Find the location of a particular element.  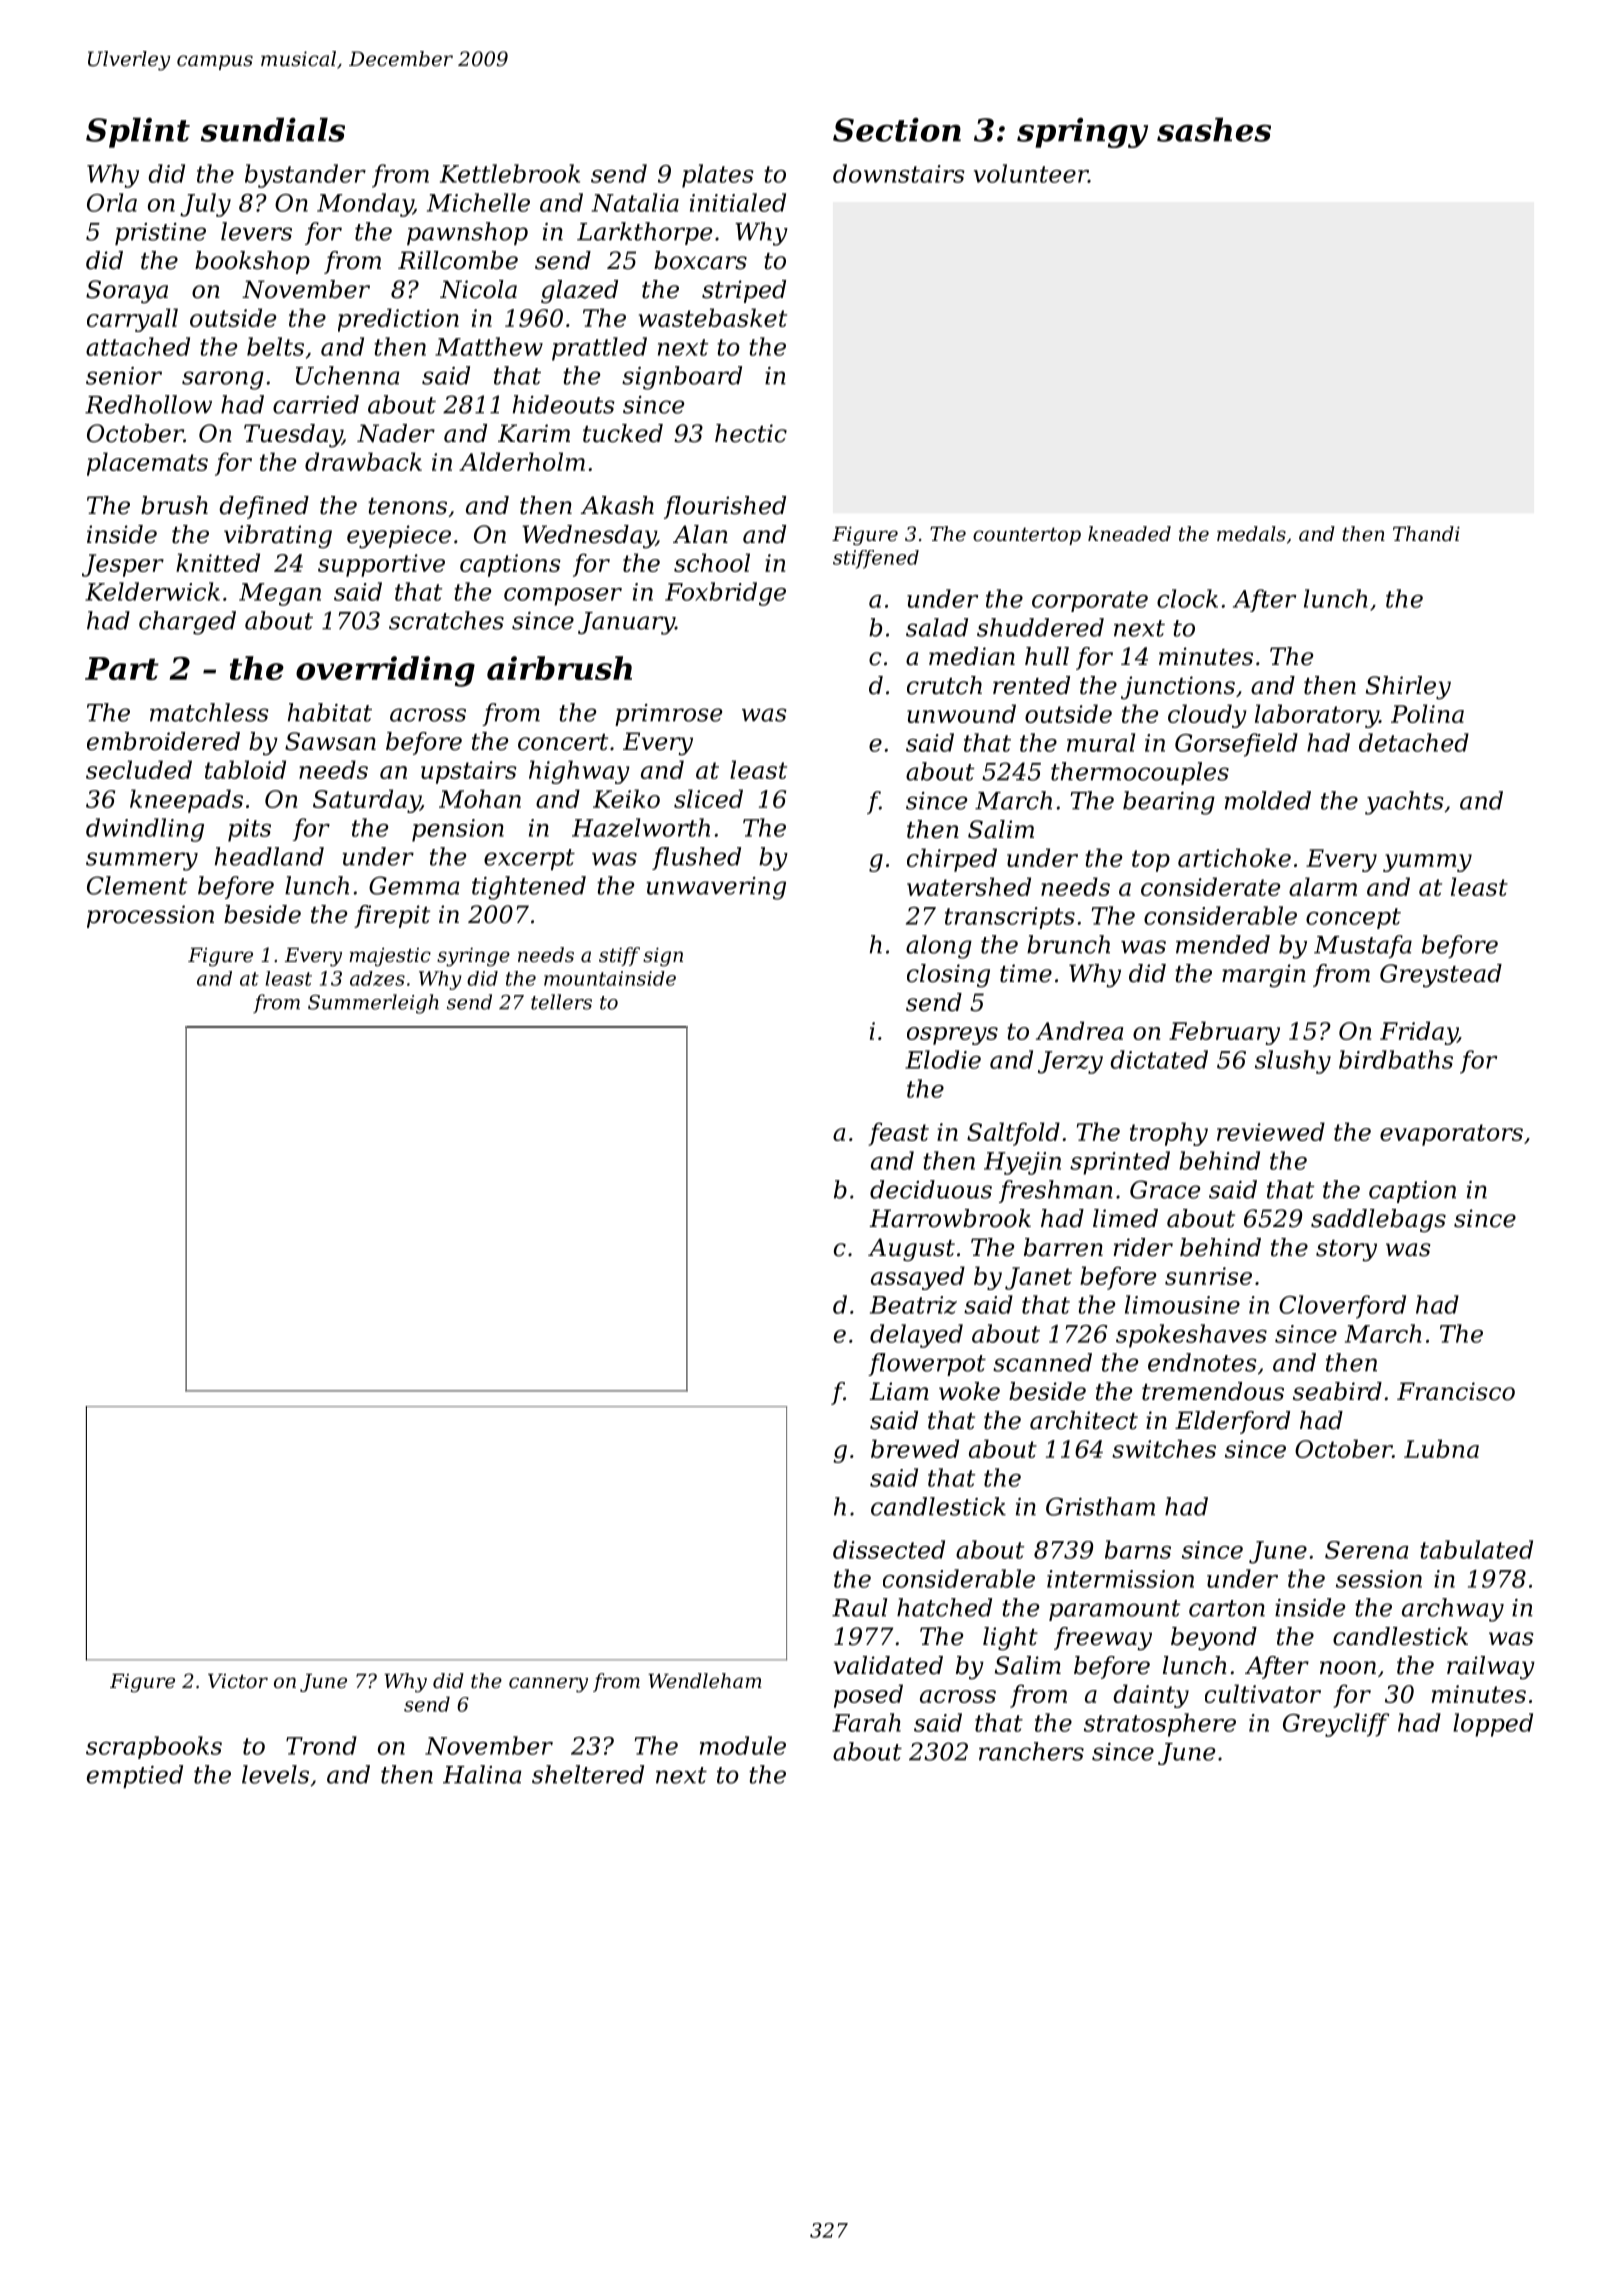

Redhollow is located at coordinates (148, 404).
